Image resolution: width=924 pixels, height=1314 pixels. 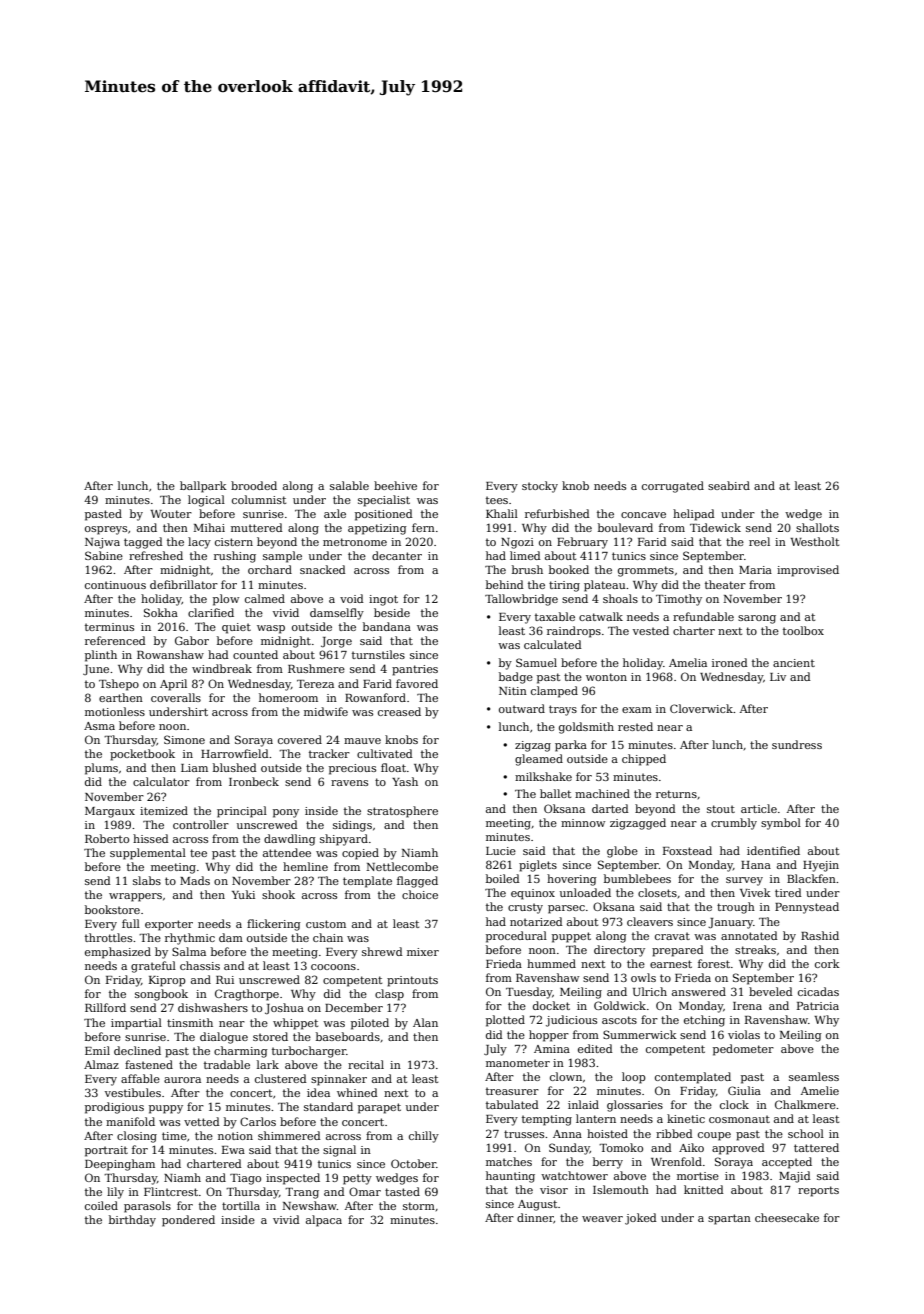 I want to click on pondered, so click(x=188, y=1221).
